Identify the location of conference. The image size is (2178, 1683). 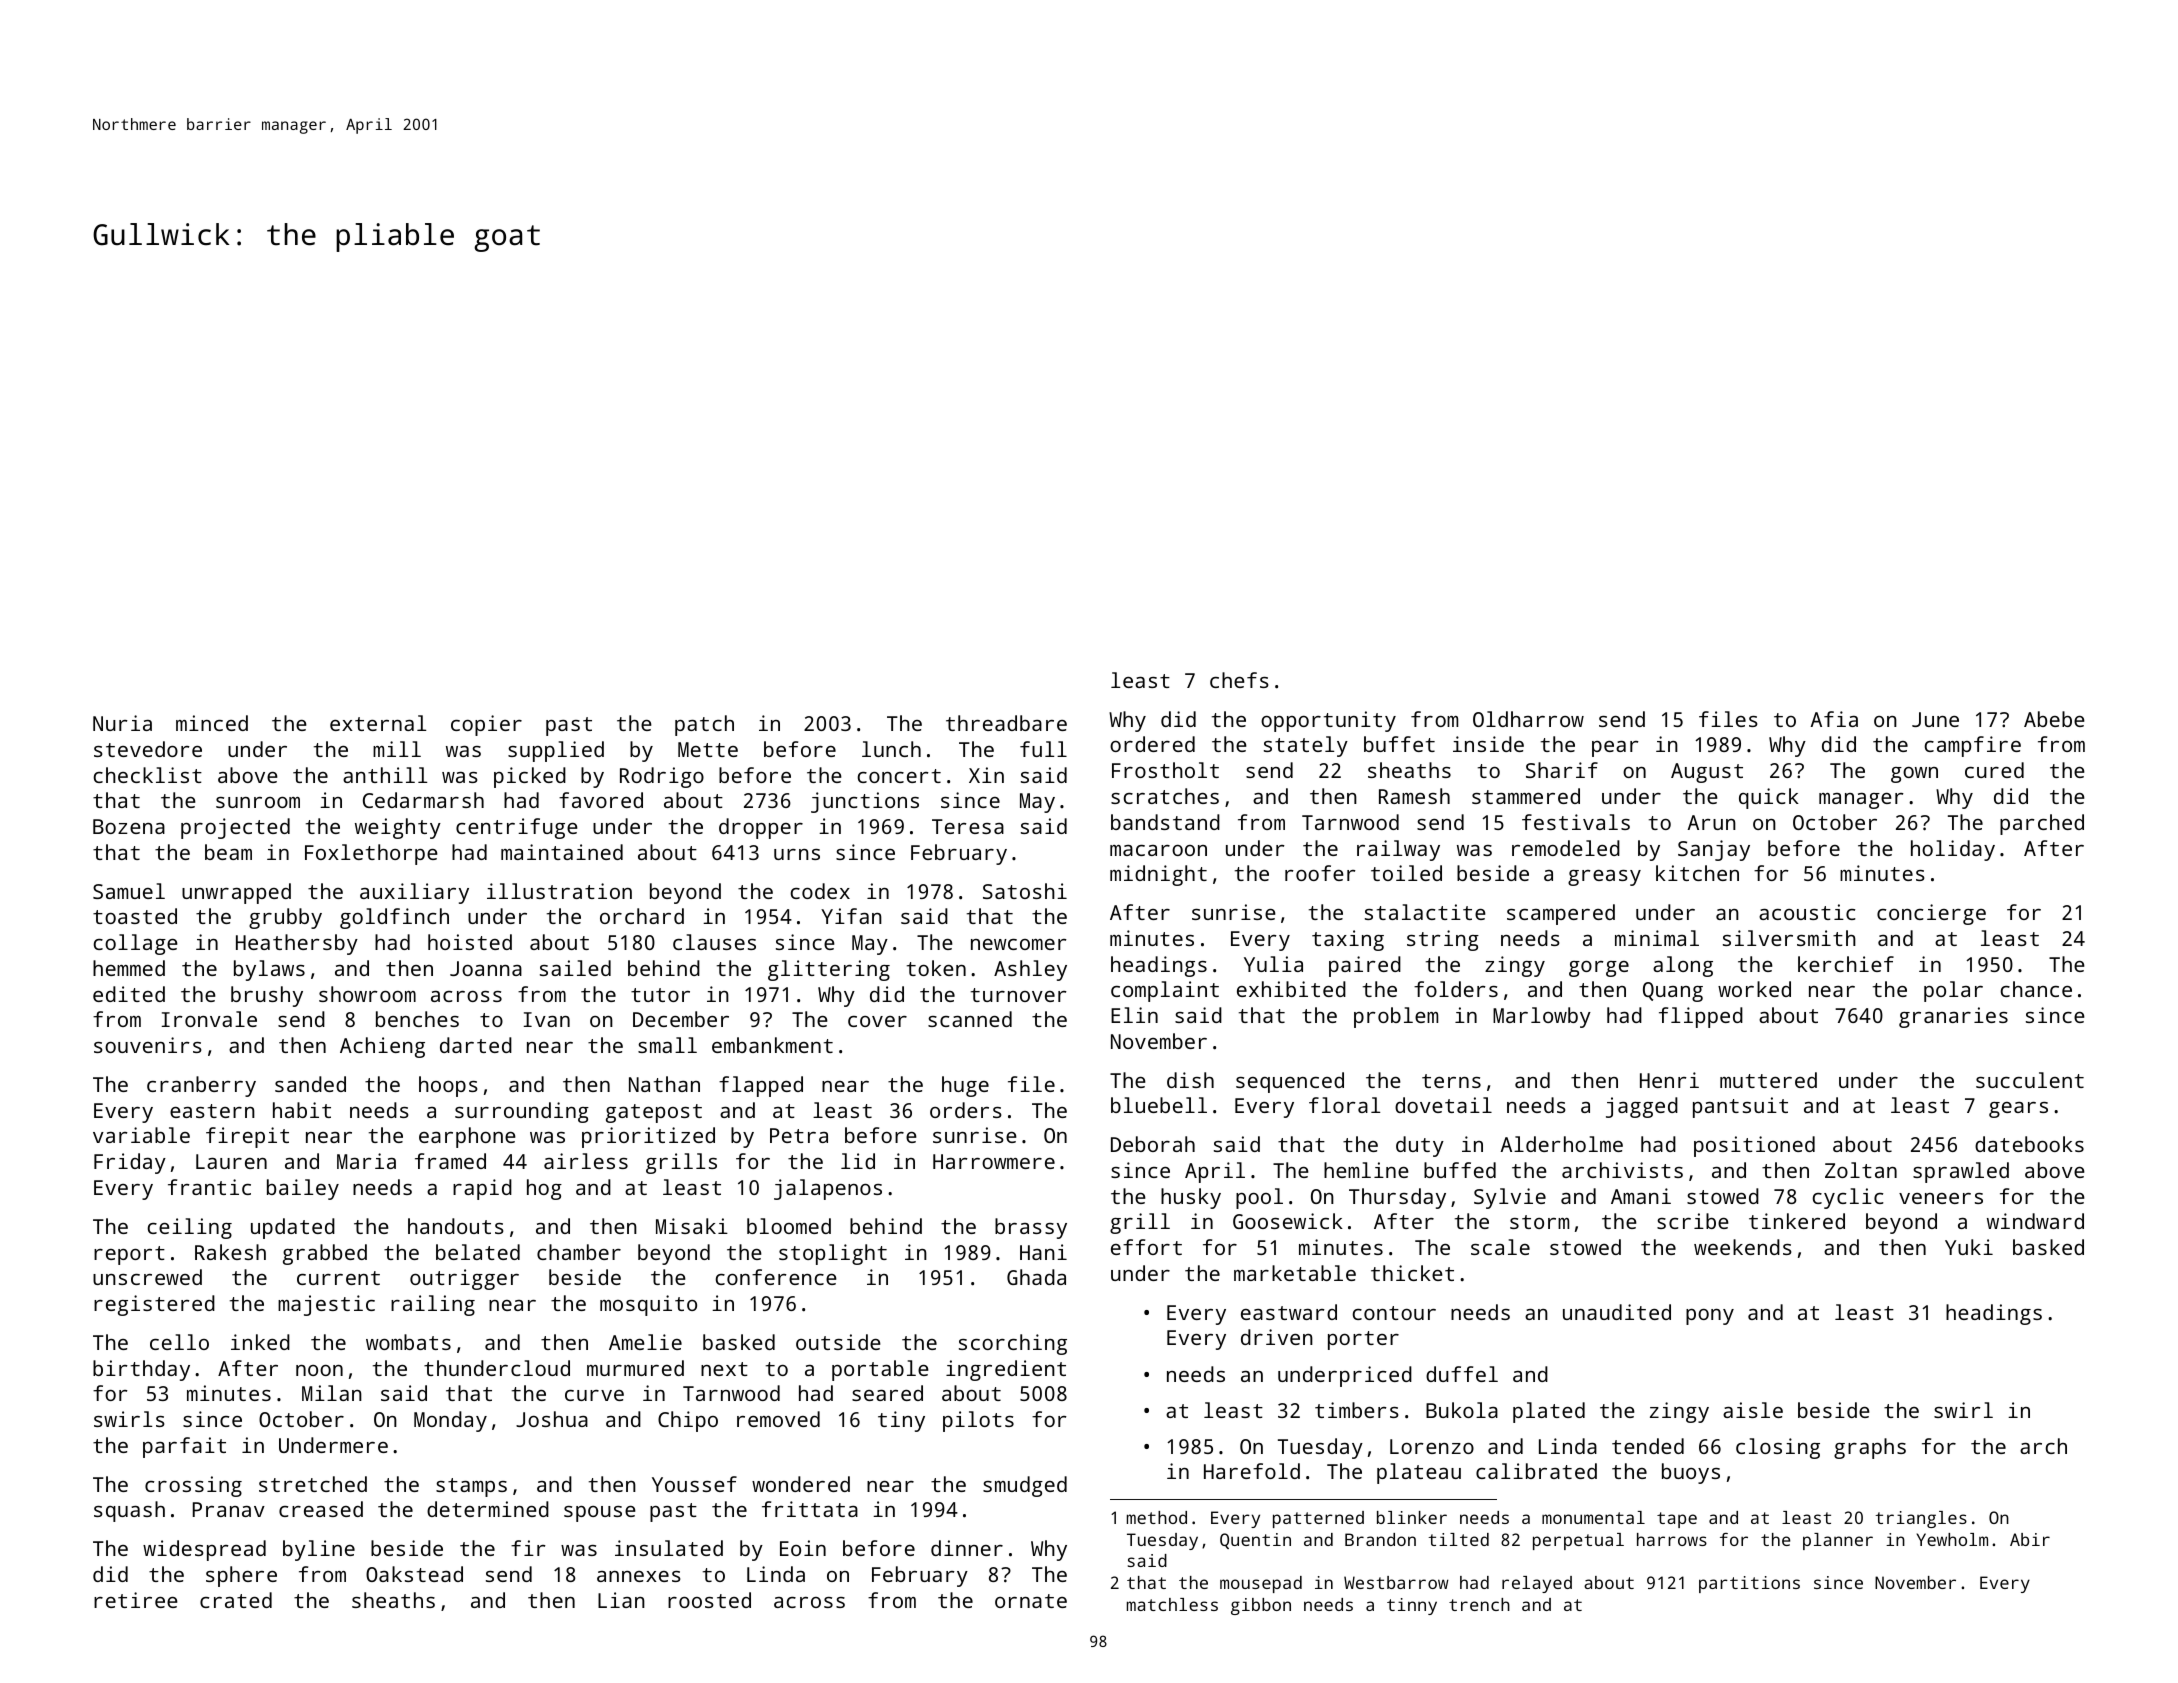
(776, 1277).
